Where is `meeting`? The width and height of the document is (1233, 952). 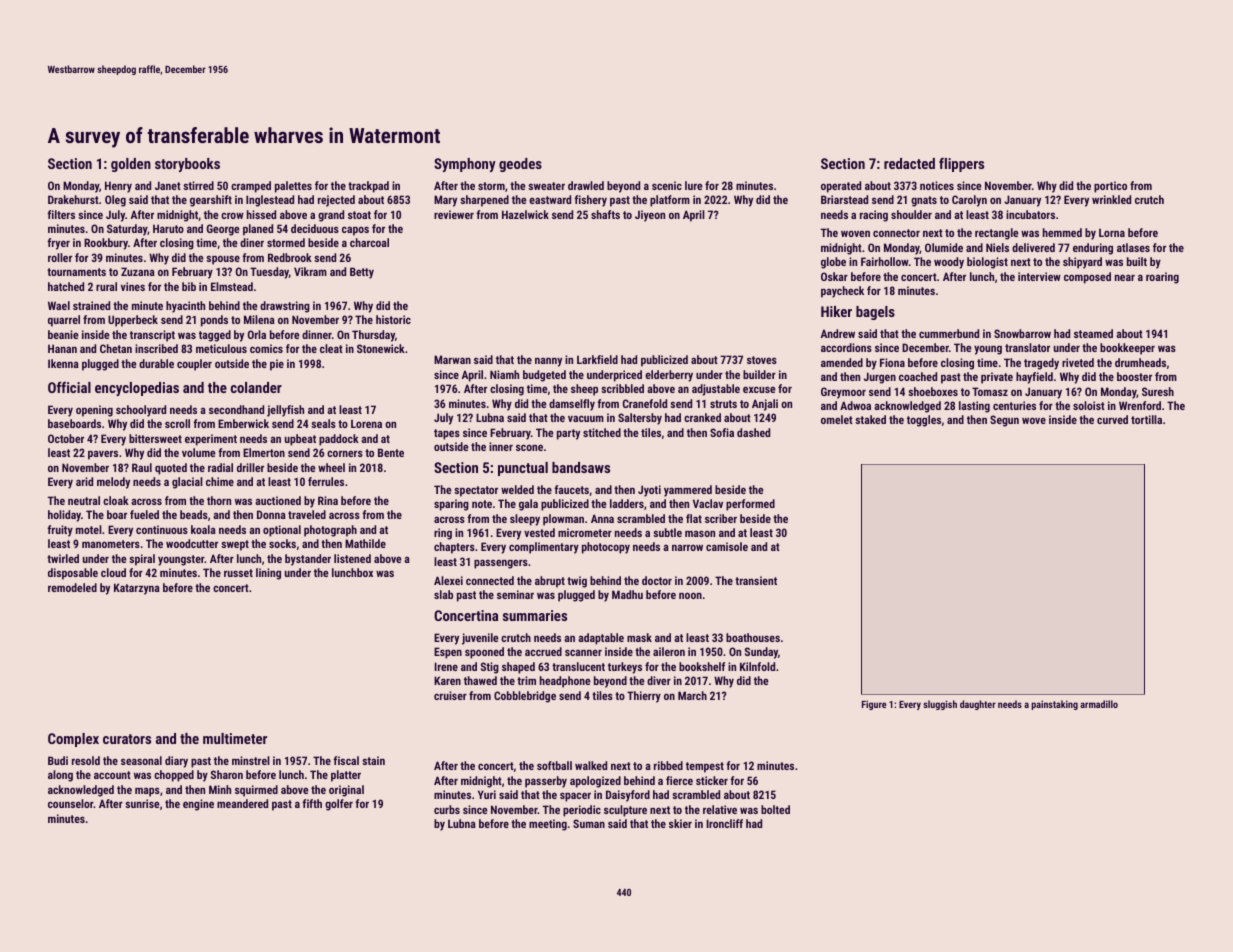 meeting is located at coordinates (548, 825).
